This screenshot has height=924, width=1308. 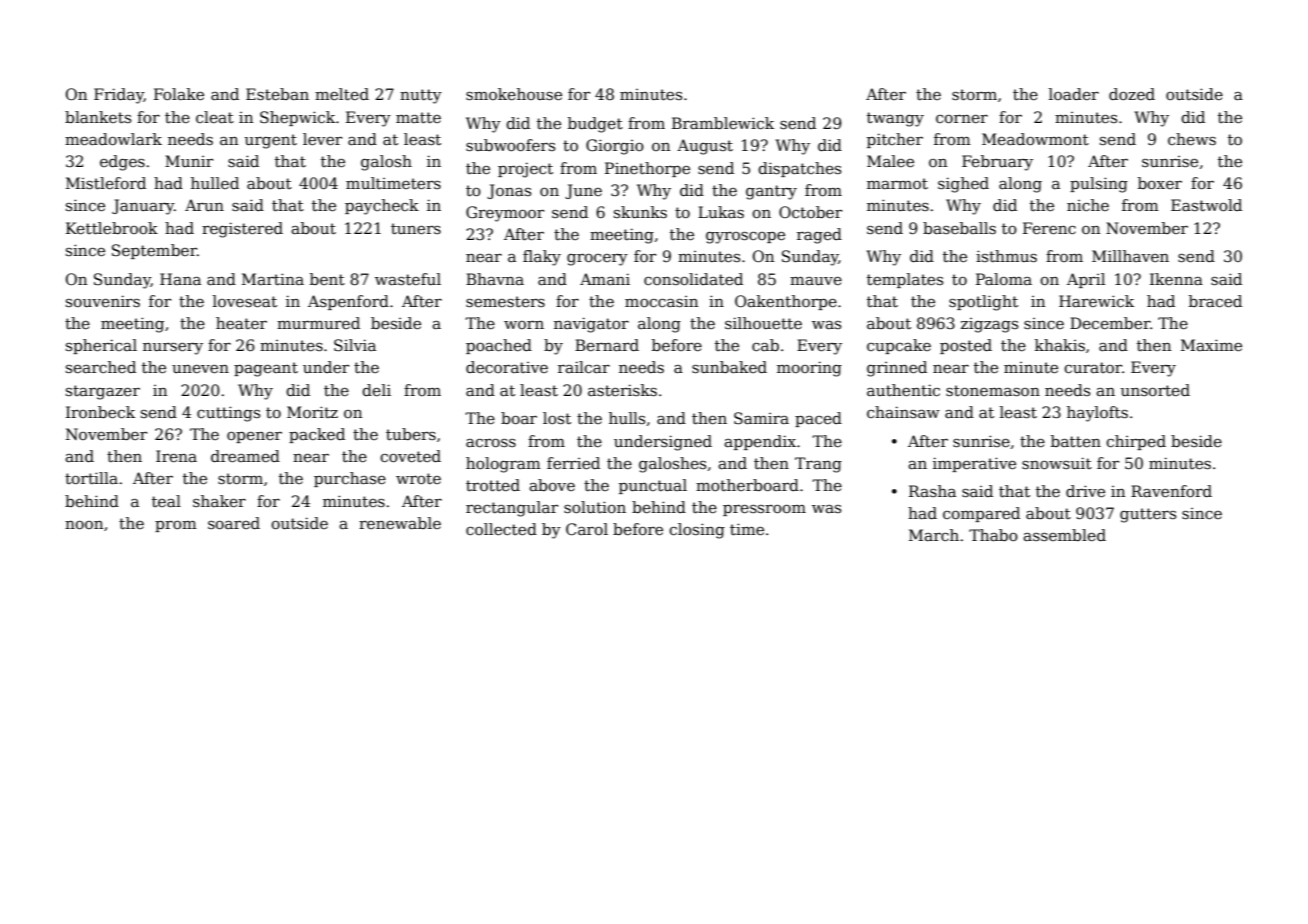 I want to click on urgent, so click(x=271, y=141).
